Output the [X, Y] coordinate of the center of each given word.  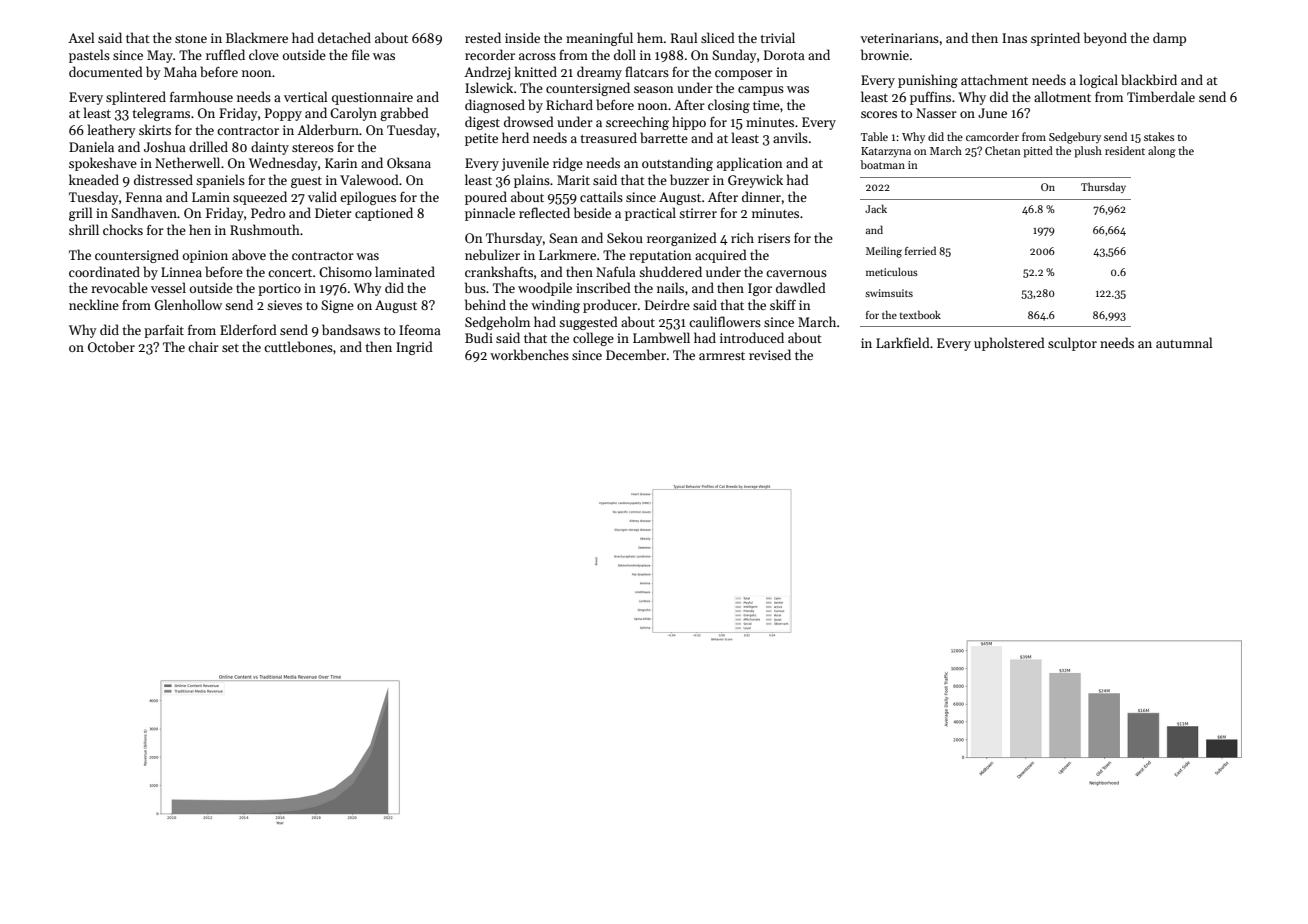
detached [344, 37]
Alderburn [328, 129]
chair [203, 346]
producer [610, 306]
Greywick [755, 181]
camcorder [992, 136]
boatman [882, 164]
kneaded [94, 179]
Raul [684, 37]
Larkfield [903, 342]
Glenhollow [188, 304]
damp [1169, 39]
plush [1088, 152]
